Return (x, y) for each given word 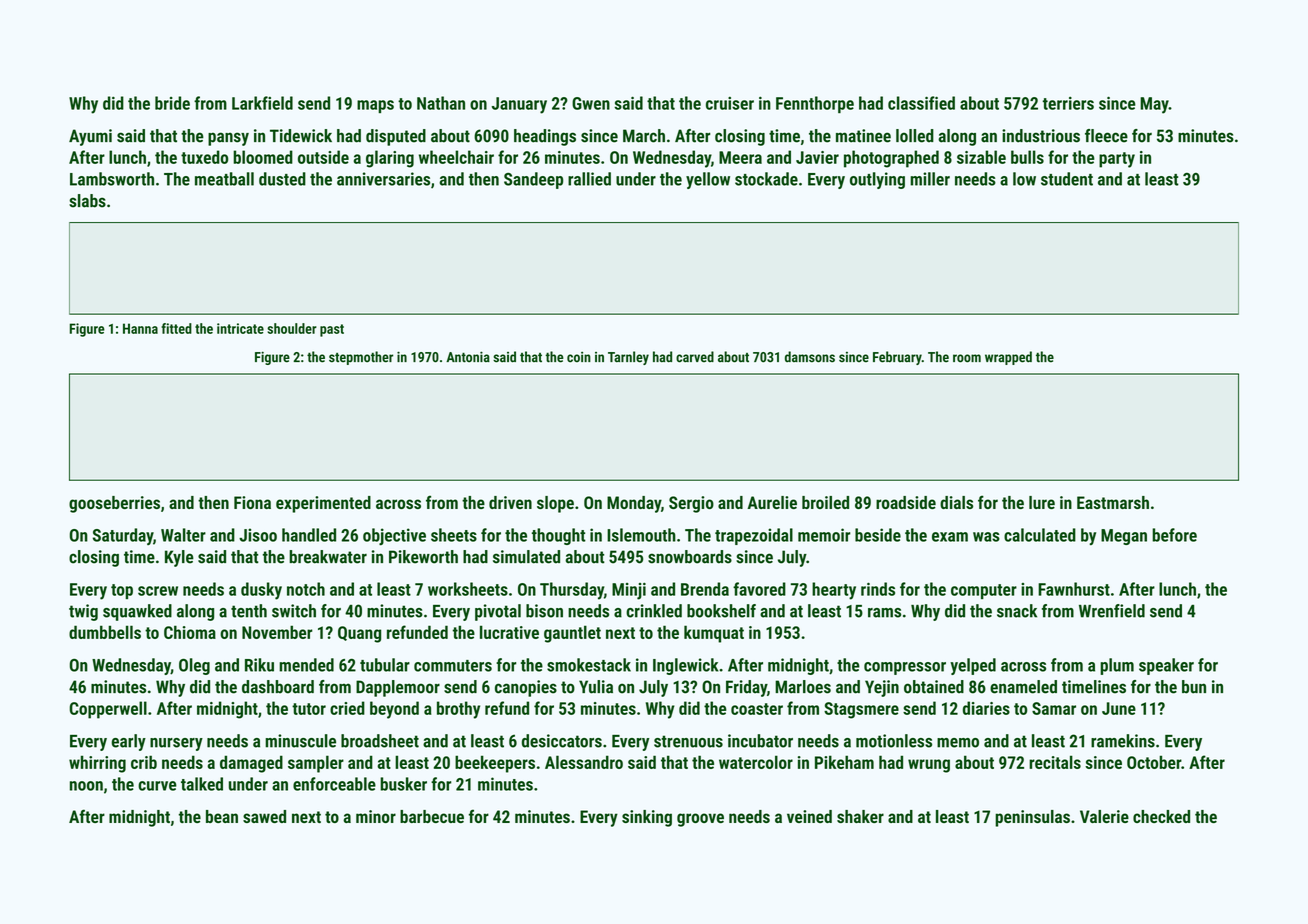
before (1174, 535)
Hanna (140, 328)
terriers (1068, 103)
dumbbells (105, 632)
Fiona (252, 502)
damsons (810, 357)
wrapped (1008, 358)
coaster (757, 709)
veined (809, 816)
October (1154, 762)
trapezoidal (754, 536)
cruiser (730, 103)
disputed (396, 137)
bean (222, 816)
